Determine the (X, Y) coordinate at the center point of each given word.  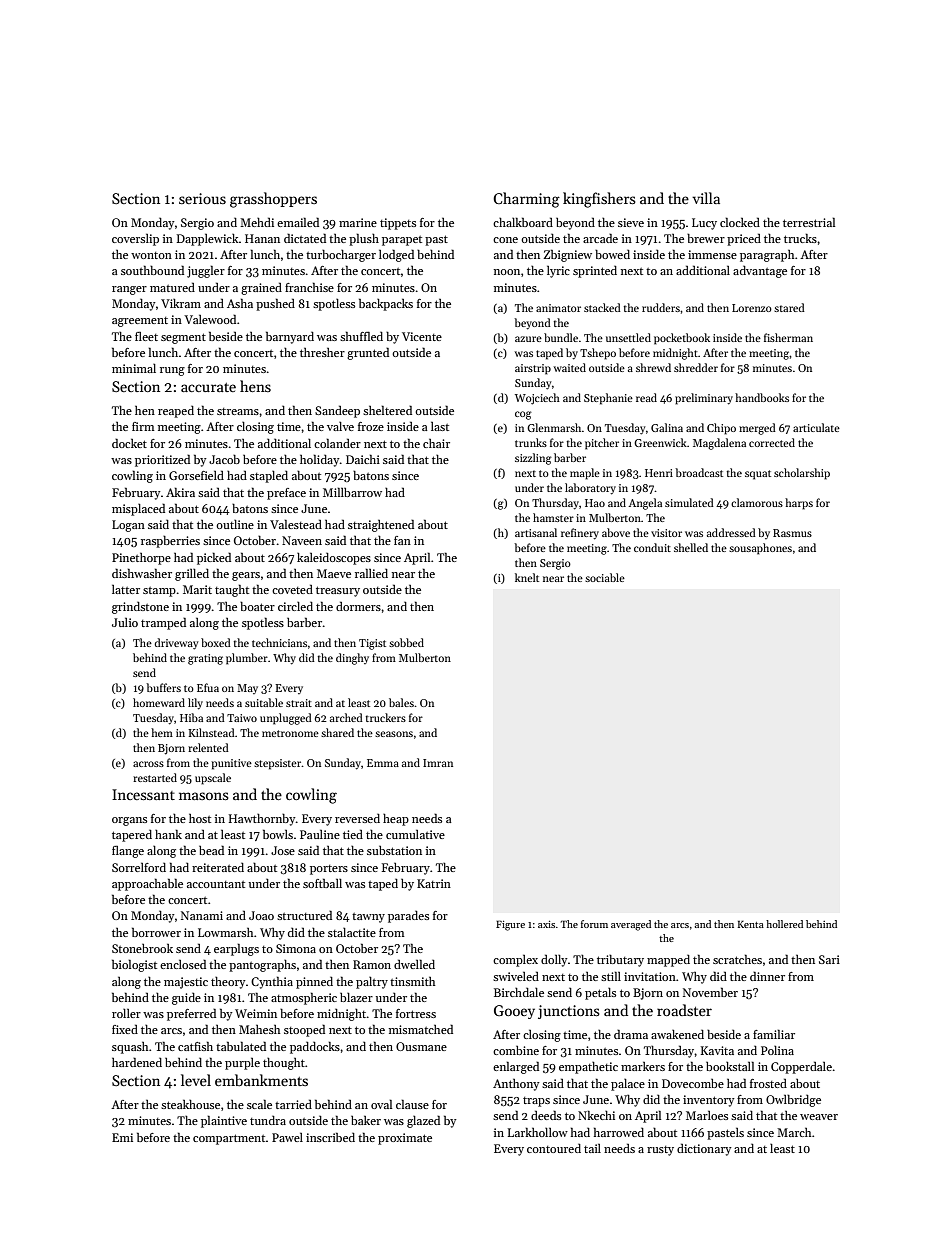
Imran (438, 763)
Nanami (202, 915)
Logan (128, 526)
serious (202, 198)
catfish (195, 1046)
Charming (526, 200)
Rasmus (792, 533)
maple (585, 474)
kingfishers (599, 200)
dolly (554, 960)
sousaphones (760, 549)
